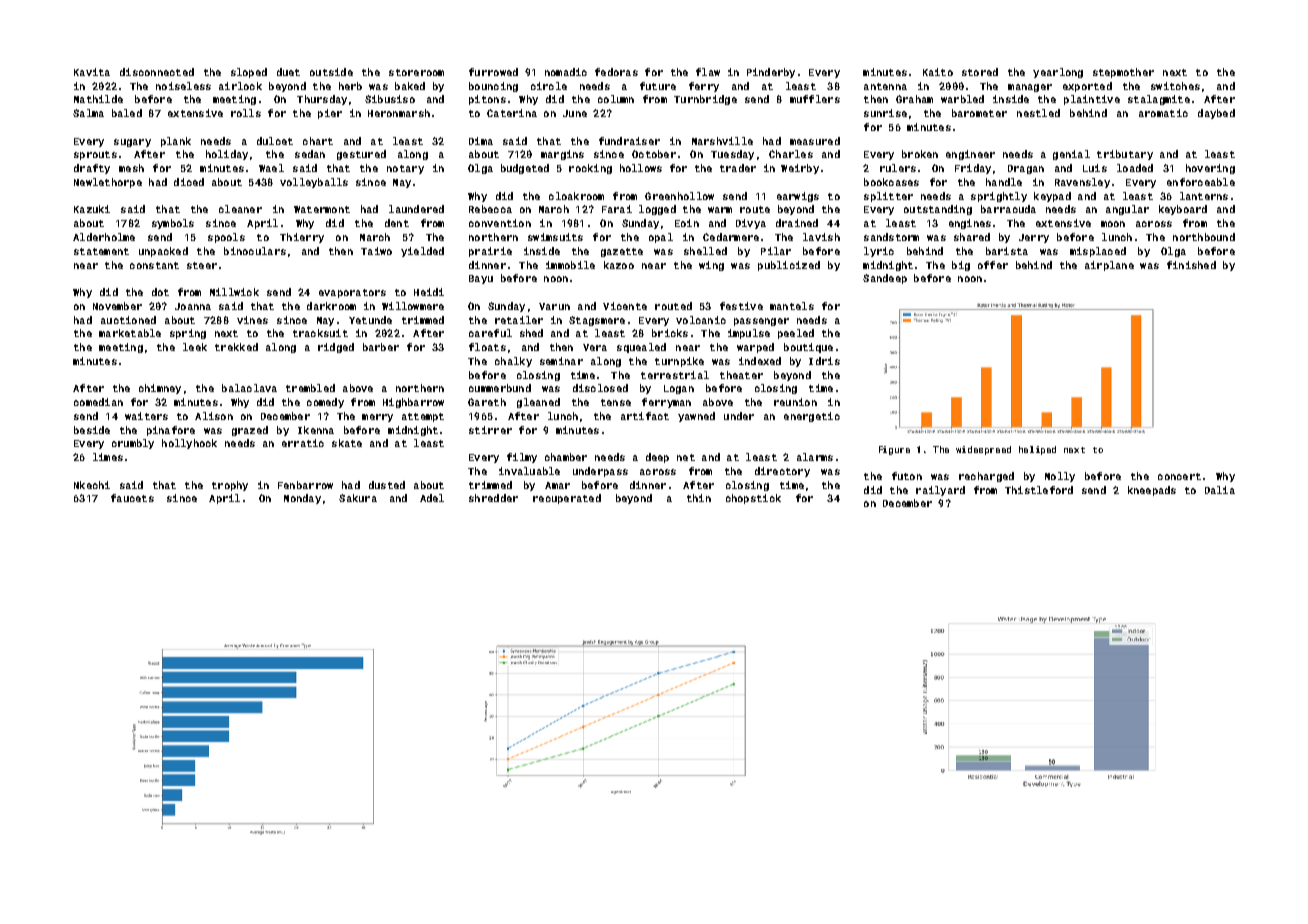 This screenshot has width=1308, height=924. Describe the element at coordinates (305, 485) in the screenshot. I see `Fenbarrow` at that location.
